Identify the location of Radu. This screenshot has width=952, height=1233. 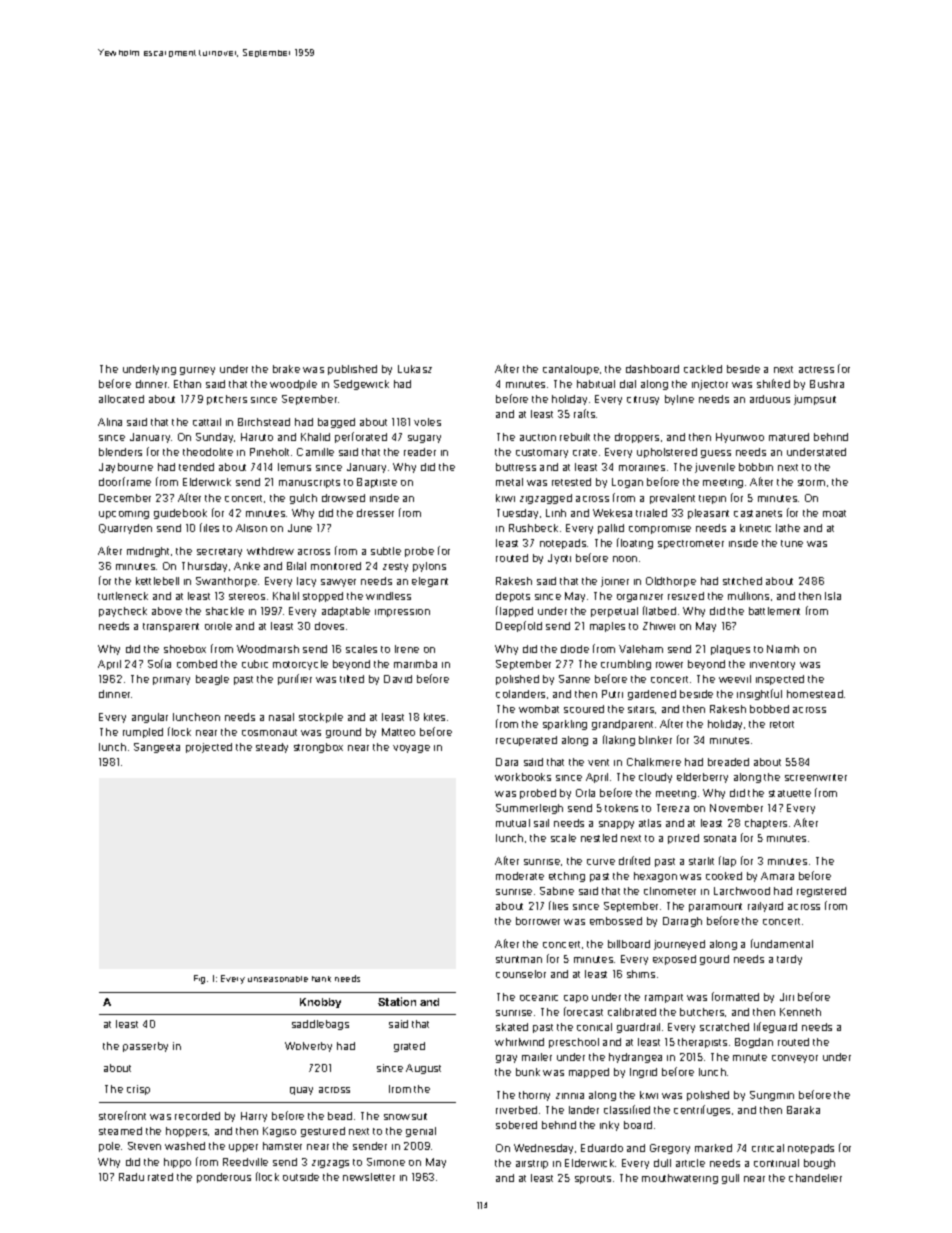
(131, 1177).
